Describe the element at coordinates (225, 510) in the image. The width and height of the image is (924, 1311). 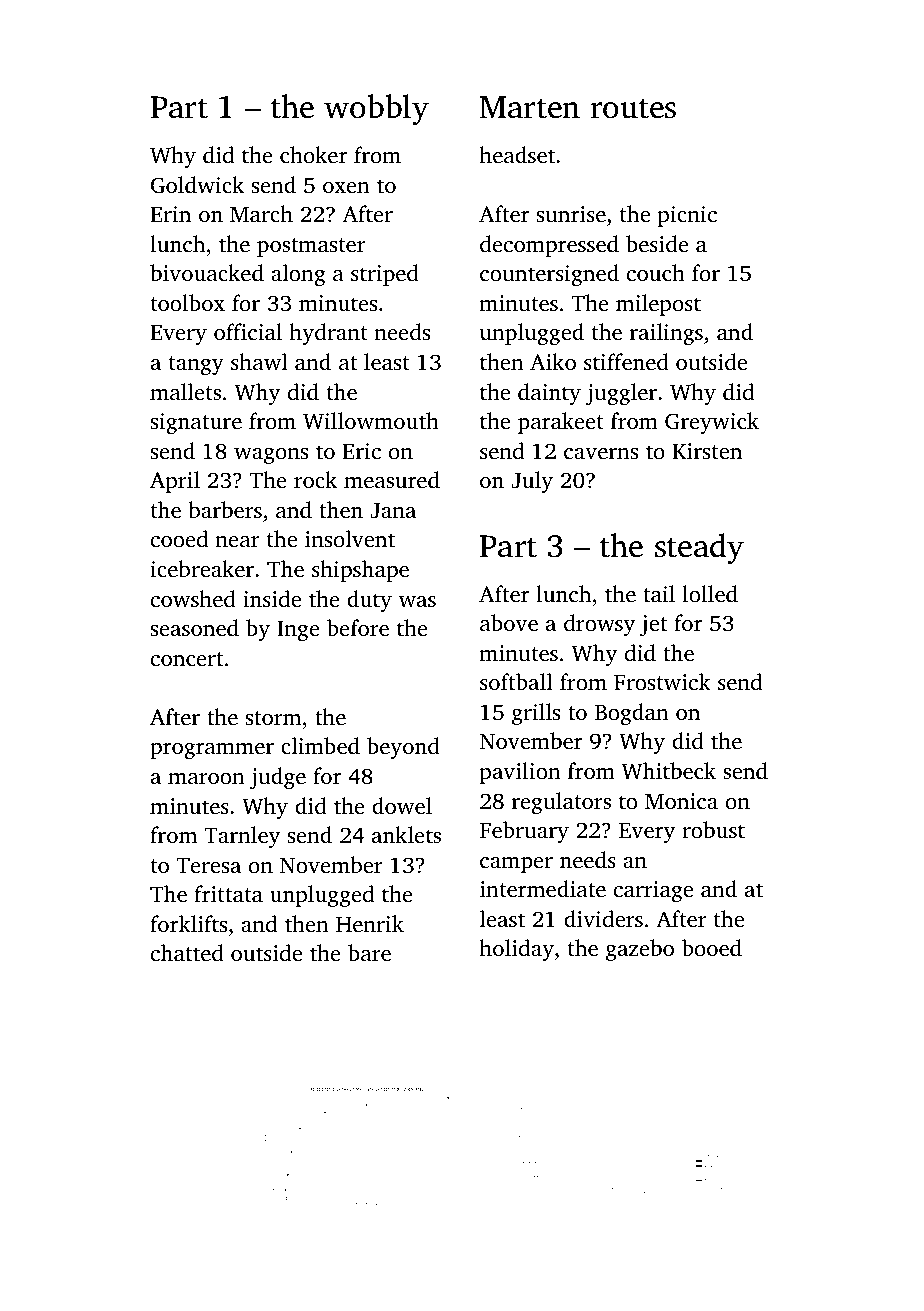
I see `barbers` at that location.
